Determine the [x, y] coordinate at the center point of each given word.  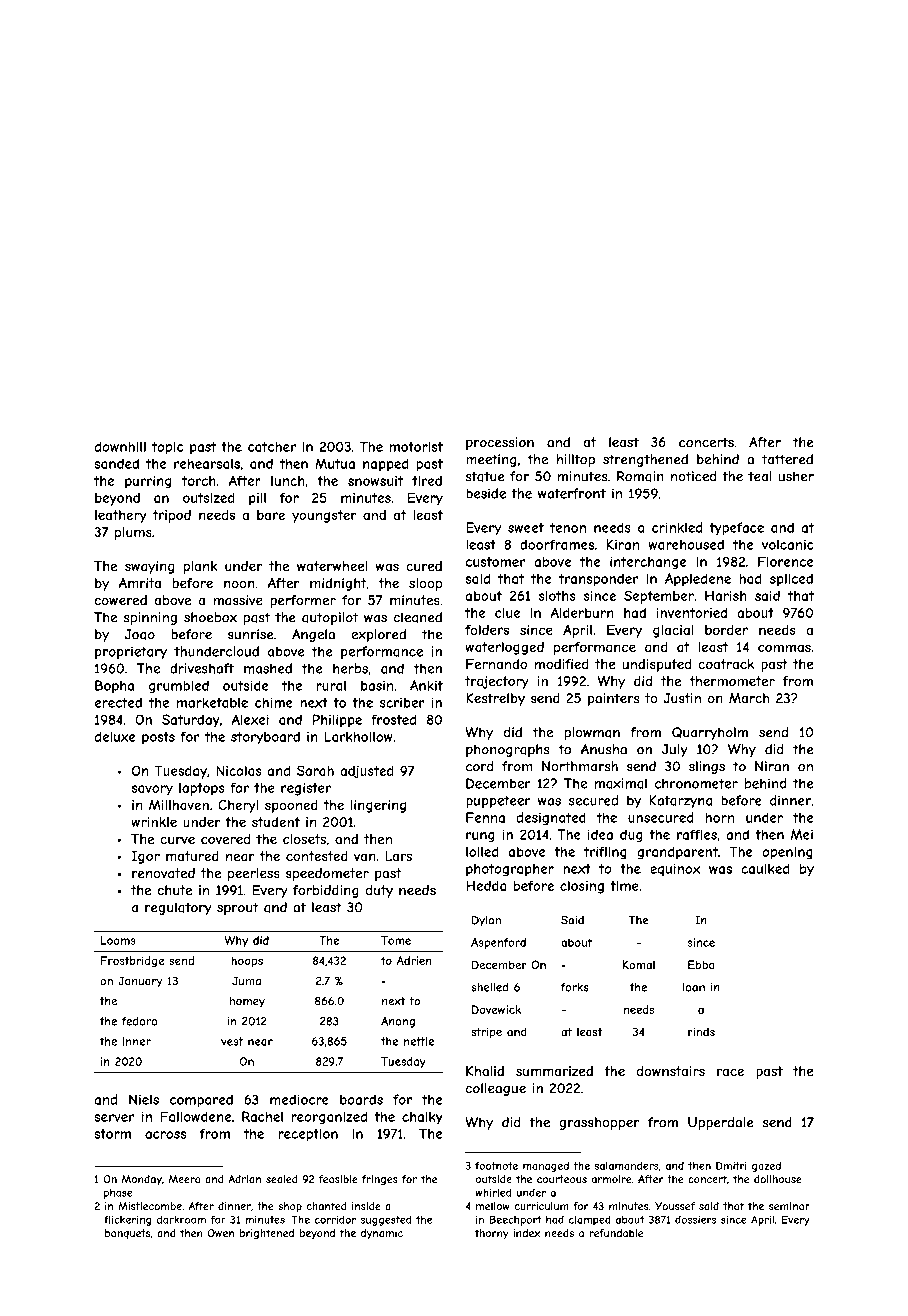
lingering [378, 806]
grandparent [677, 853]
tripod [172, 516]
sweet [526, 528]
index [526, 1233]
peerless [254, 874]
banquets [127, 1234]
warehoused [686, 544]
